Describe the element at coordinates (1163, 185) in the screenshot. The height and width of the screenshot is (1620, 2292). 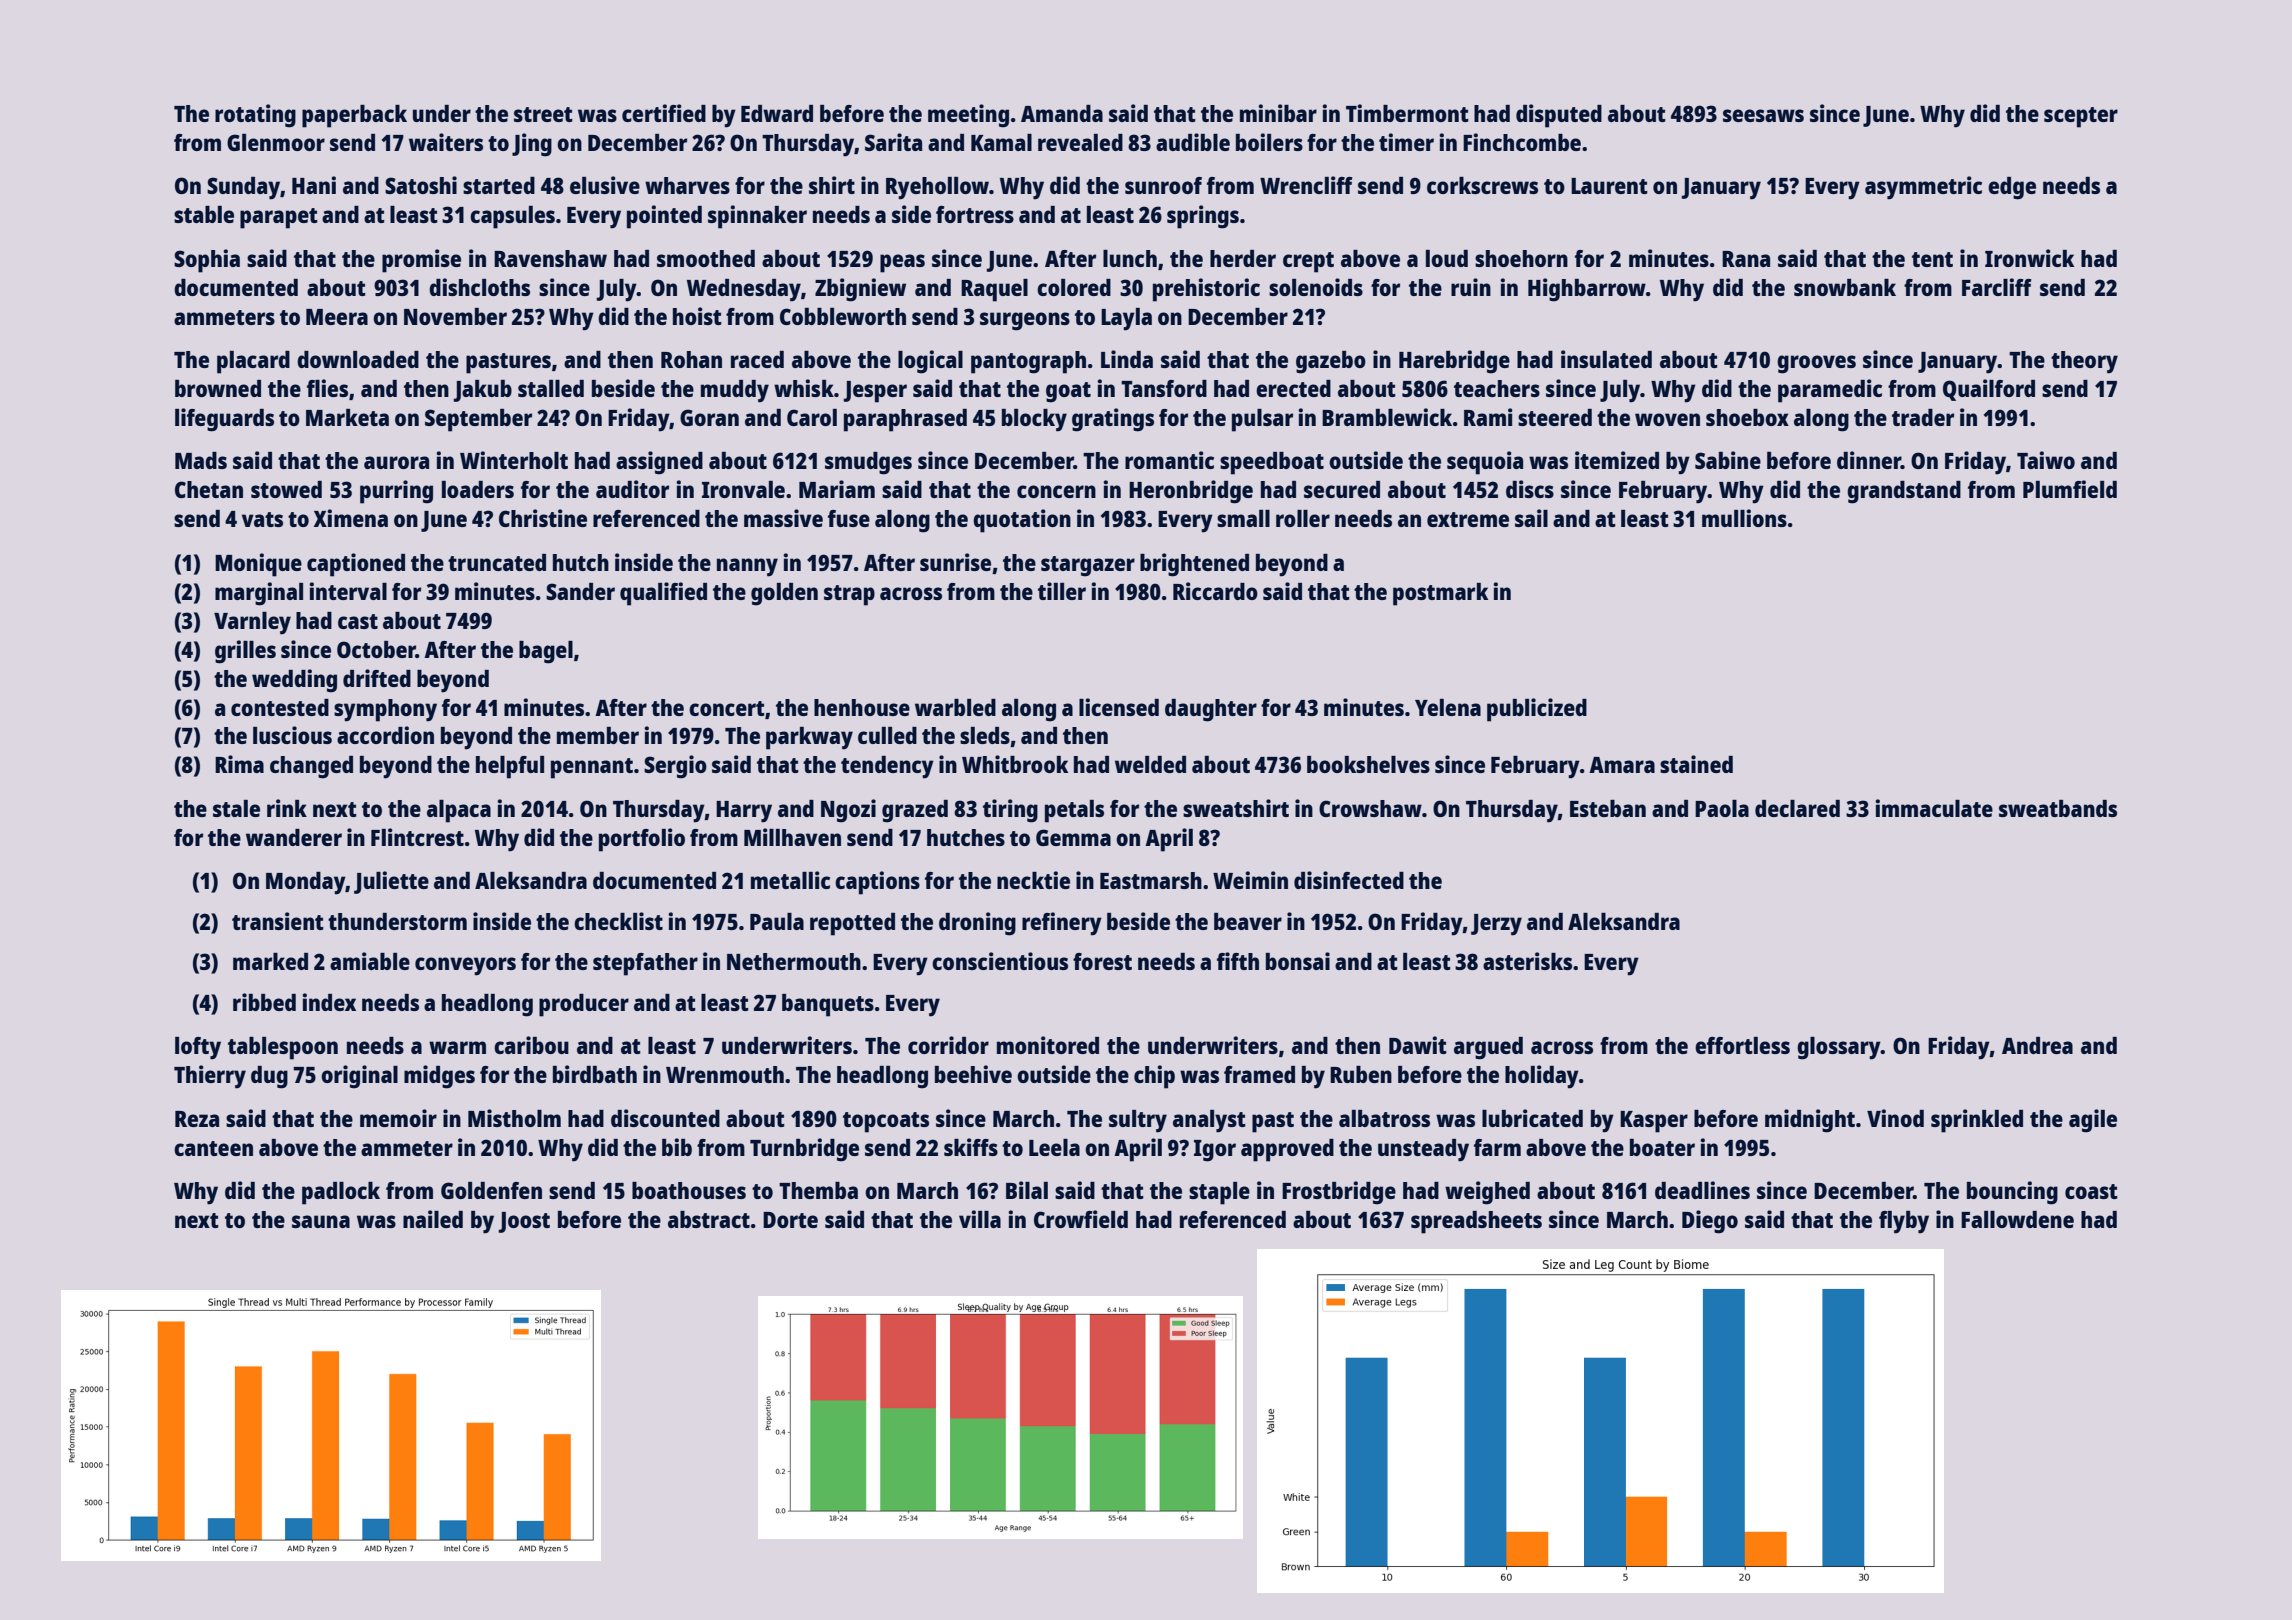
I see `sunroof` at that location.
